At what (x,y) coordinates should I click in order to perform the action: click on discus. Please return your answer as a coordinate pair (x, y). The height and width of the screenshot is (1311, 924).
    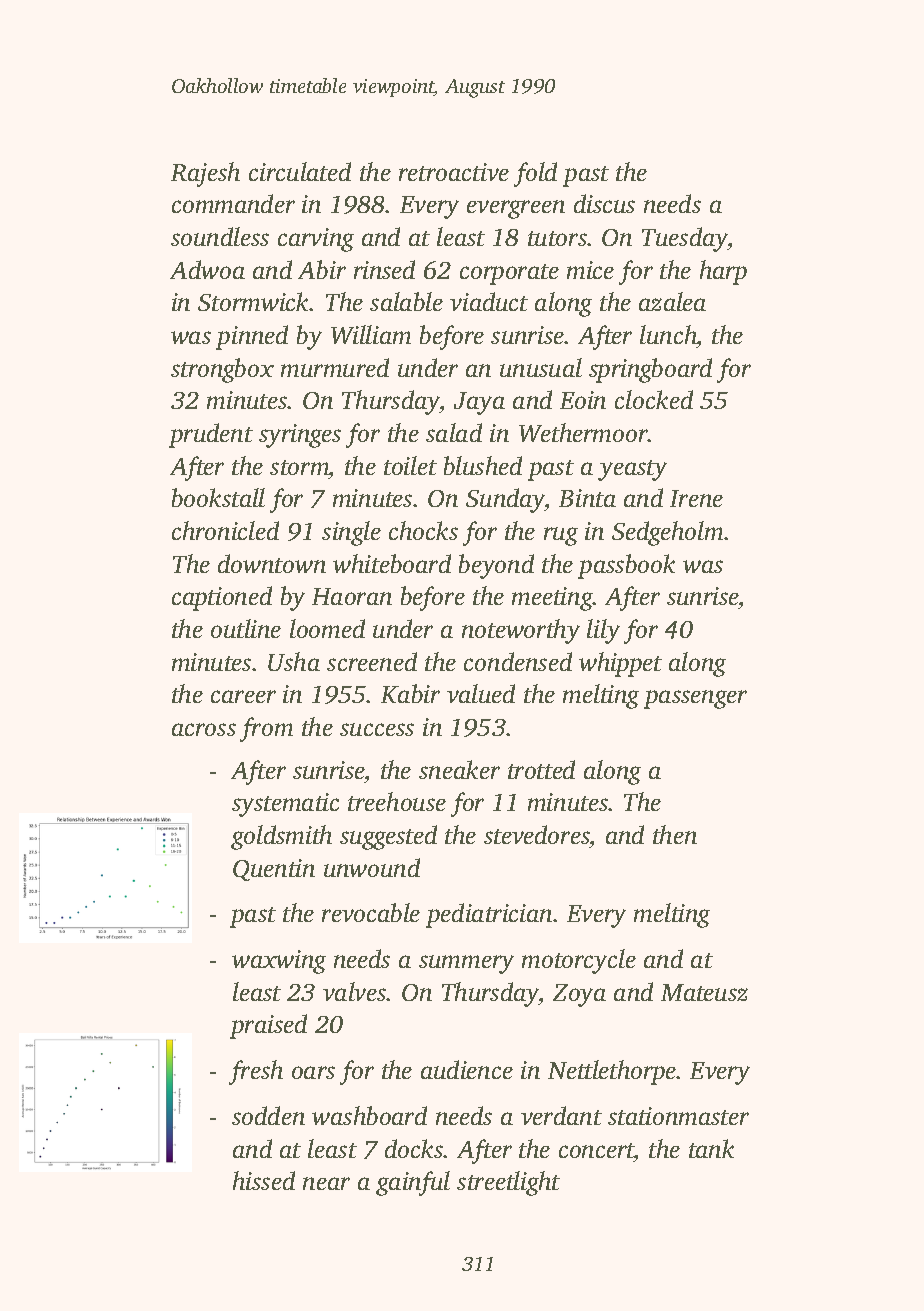
    Looking at the image, I should click on (604, 203).
